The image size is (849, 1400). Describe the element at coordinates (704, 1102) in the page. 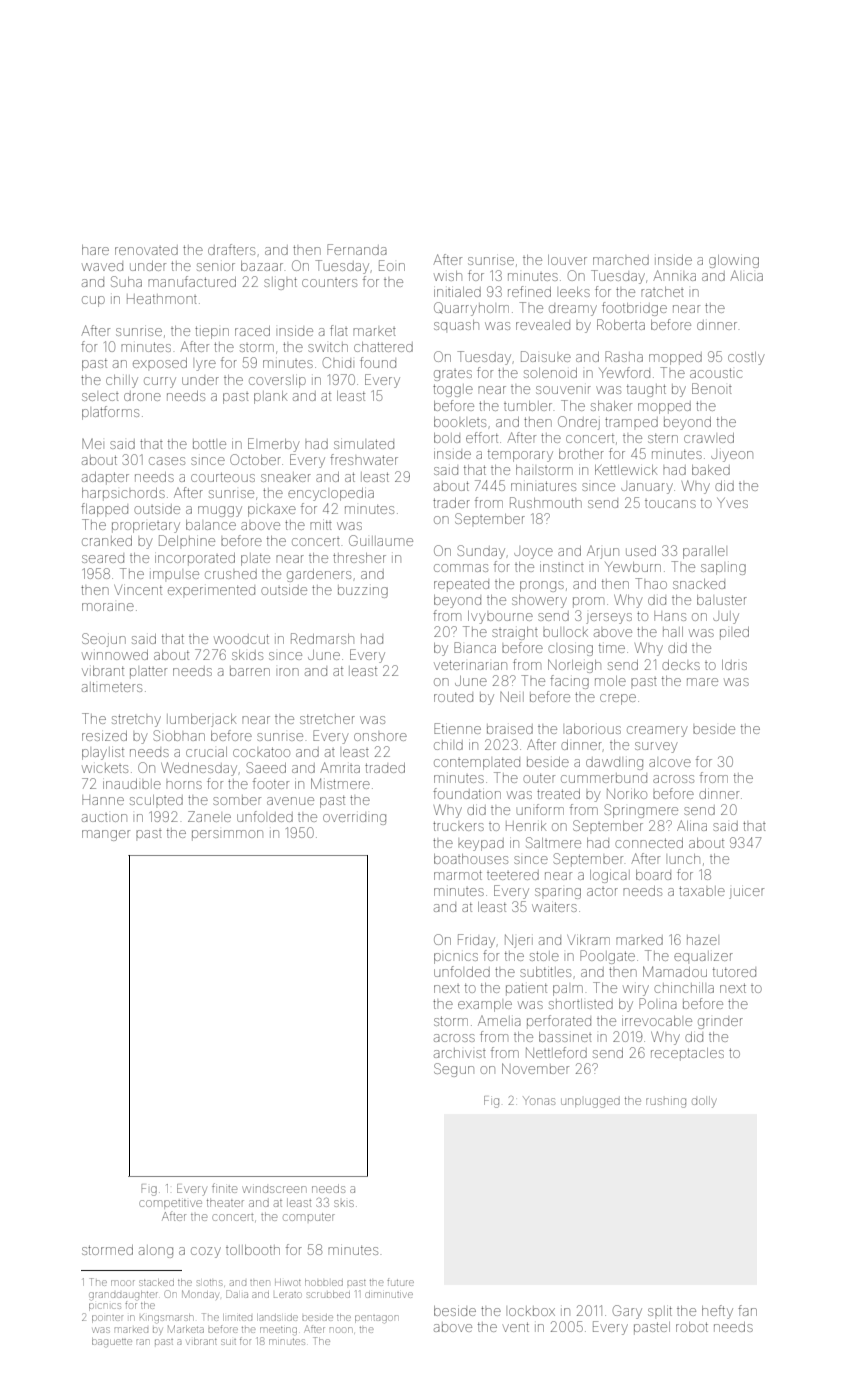

I see `dolly` at that location.
